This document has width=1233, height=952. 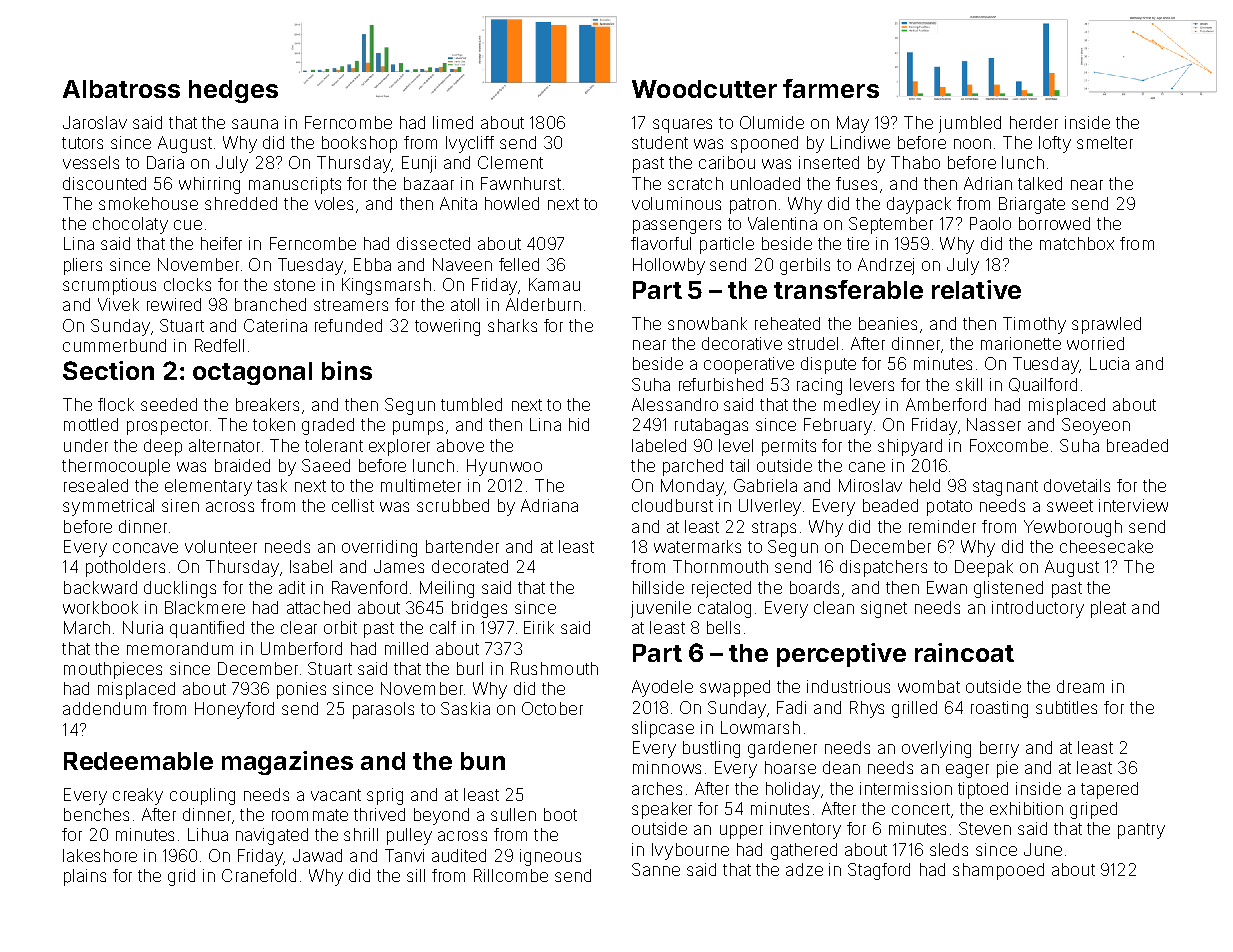 I want to click on beanies, so click(x=888, y=323).
